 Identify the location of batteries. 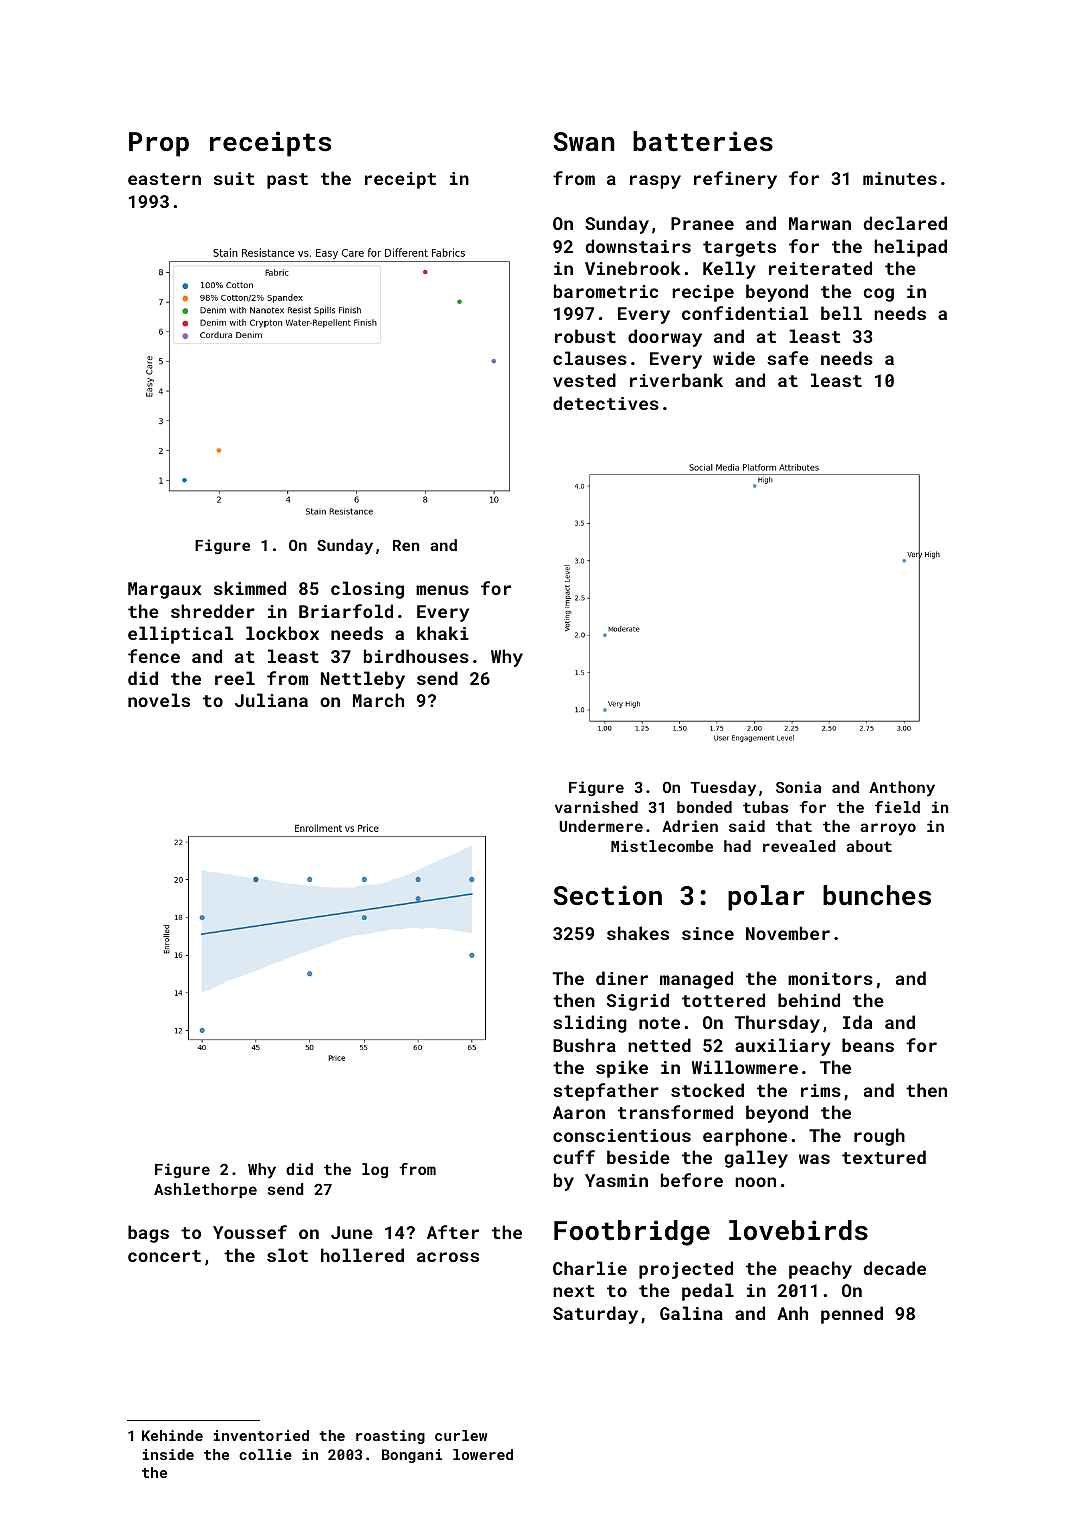
(703, 141).
